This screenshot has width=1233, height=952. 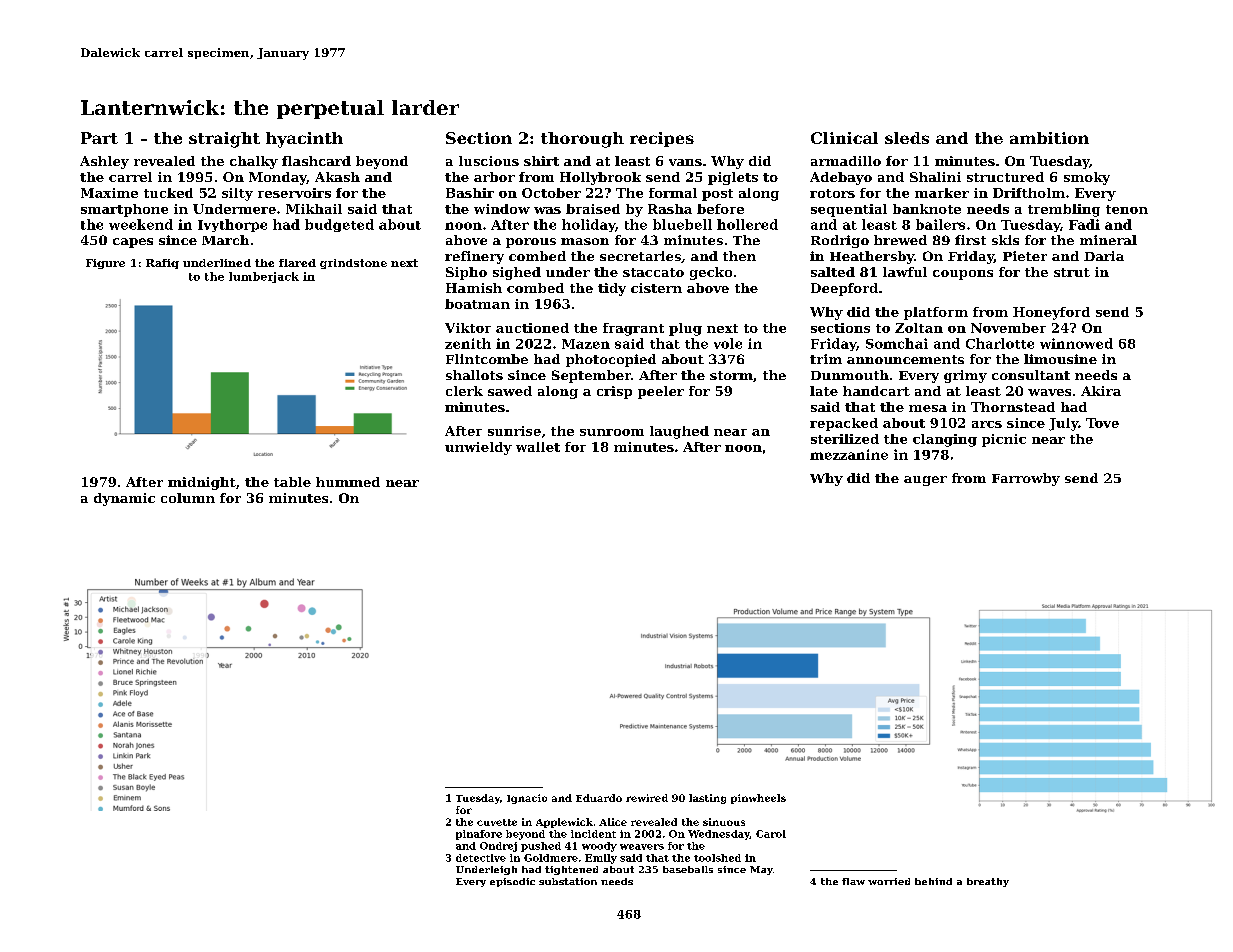 I want to click on episodic, so click(x=512, y=882).
